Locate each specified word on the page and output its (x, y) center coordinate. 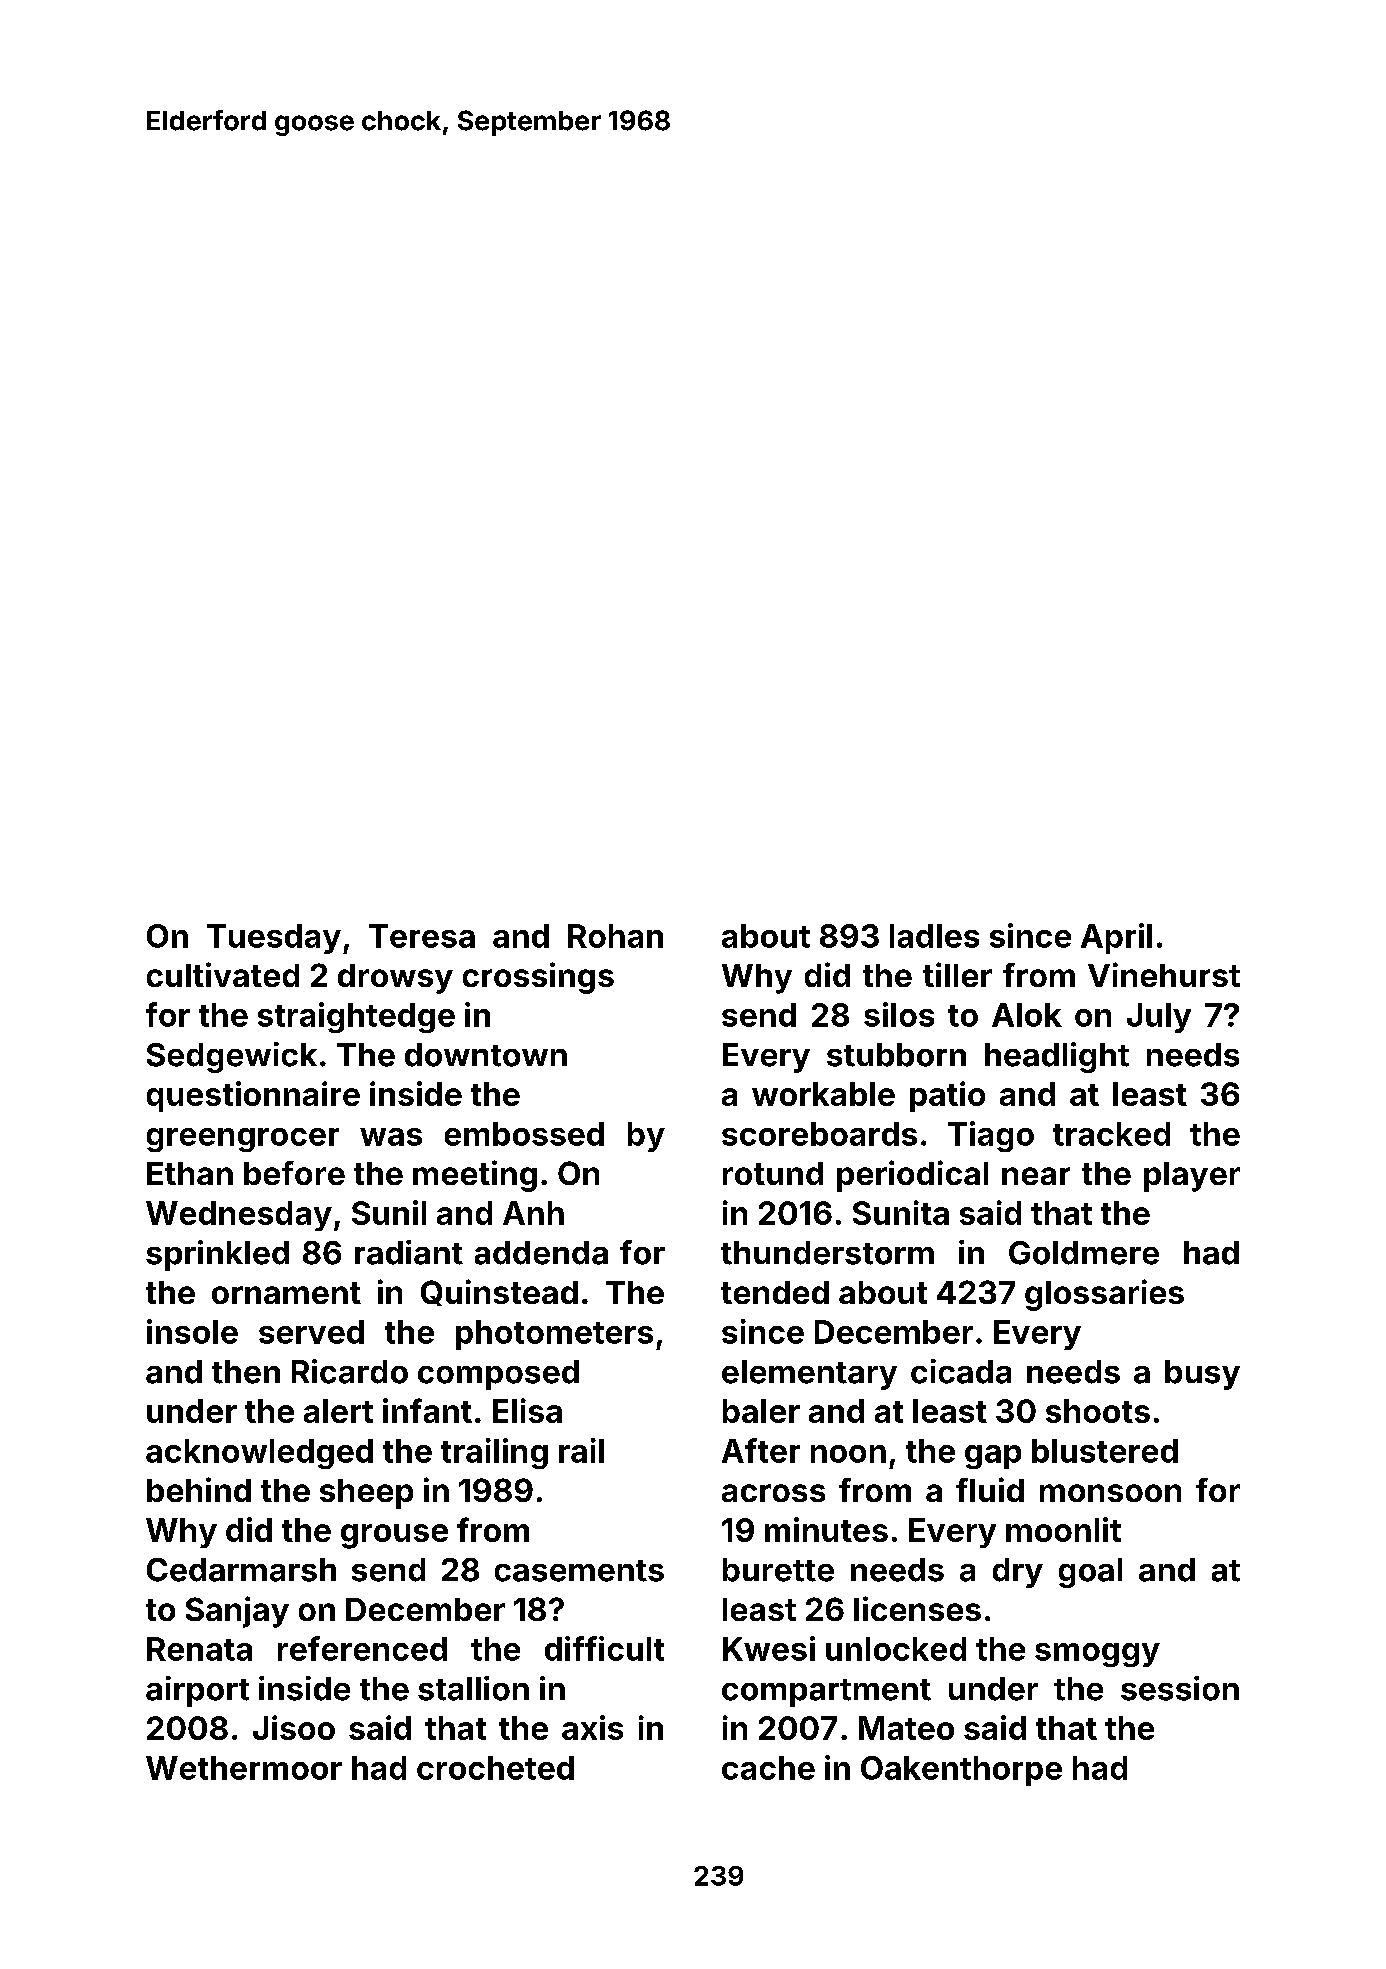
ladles (934, 936)
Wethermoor (244, 1768)
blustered (1105, 1451)
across (773, 1493)
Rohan (615, 936)
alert (338, 1411)
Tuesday (274, 939)
